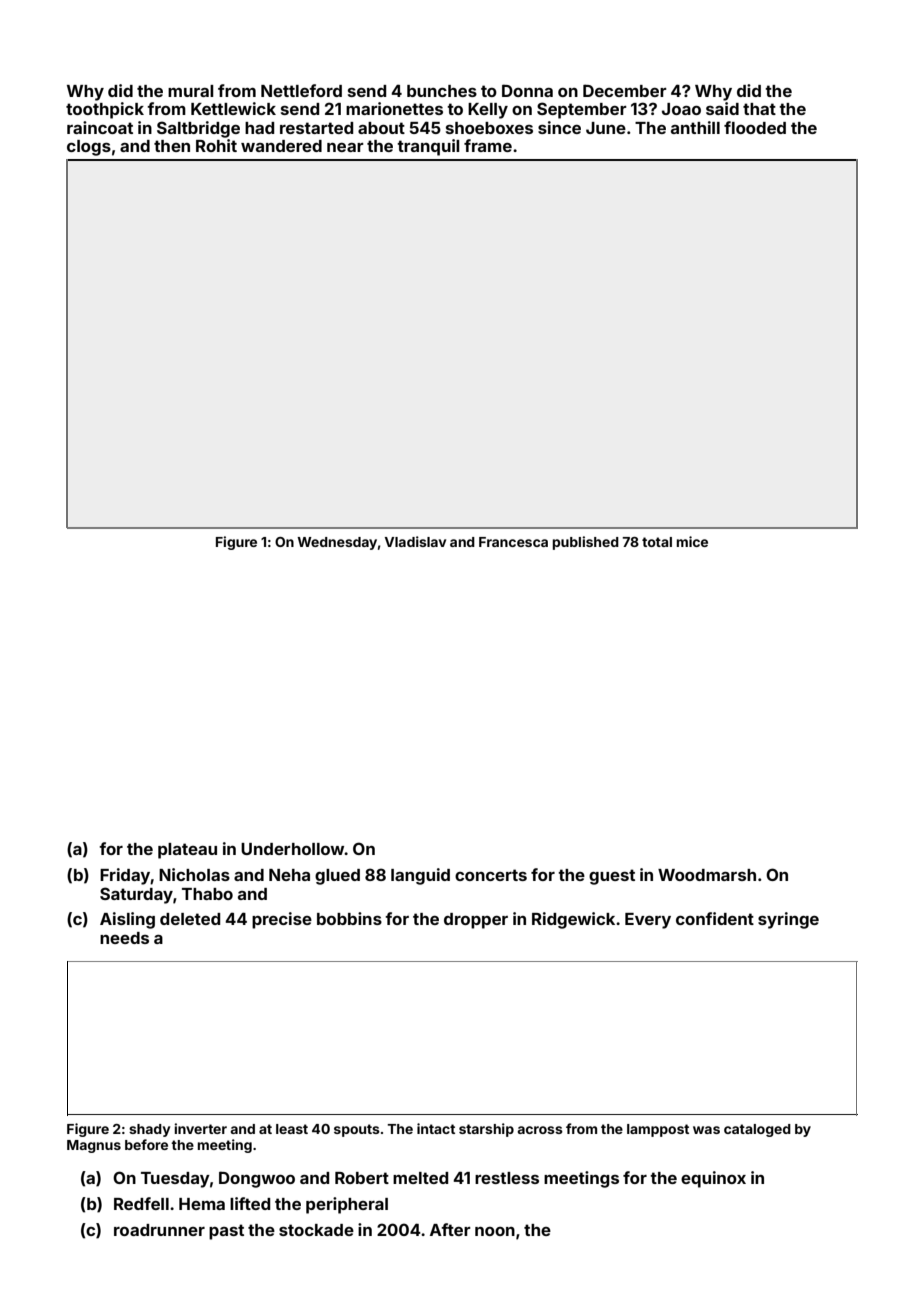  I want to click on Every, so click(648, 921).
